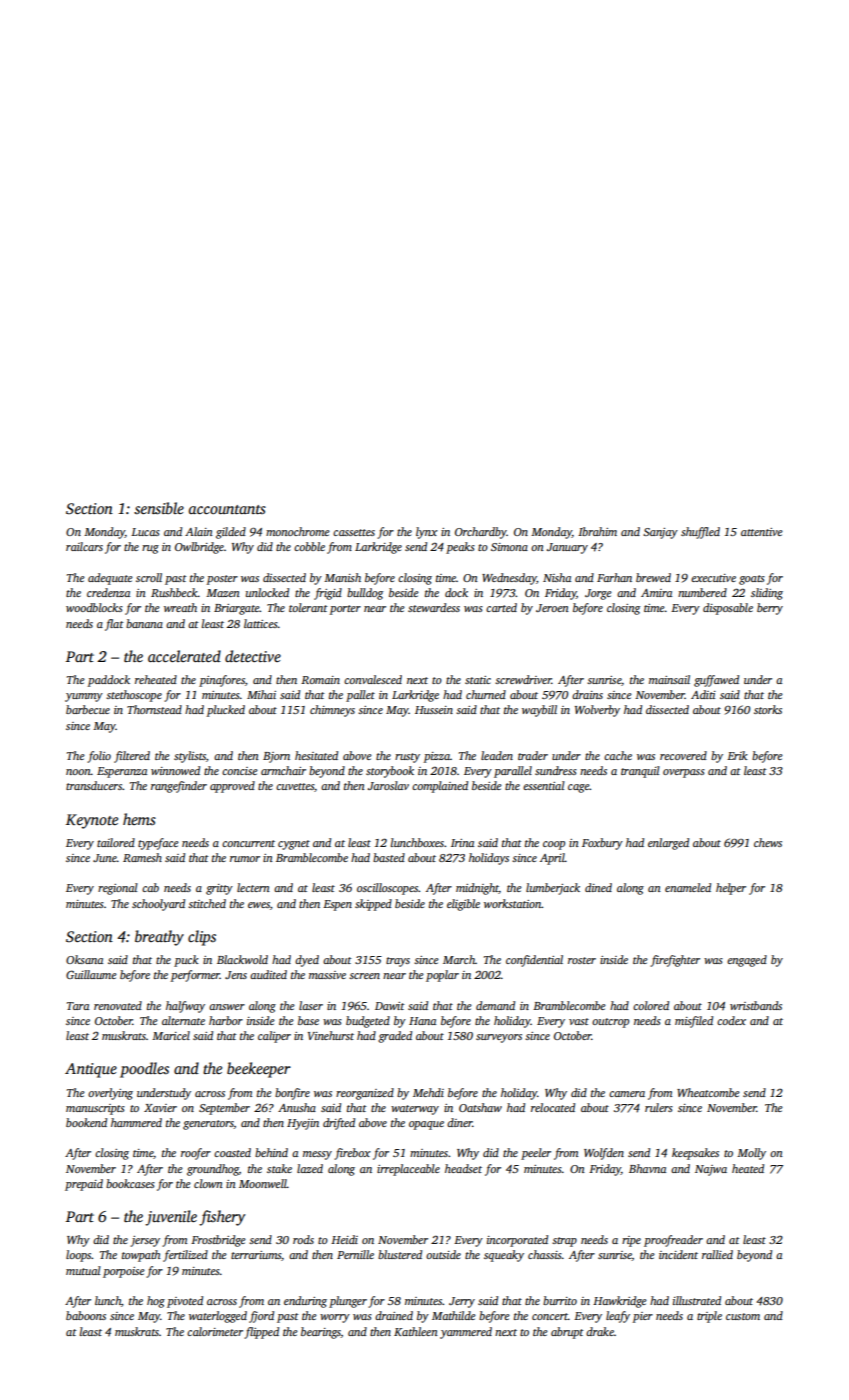  Describe the element at coordinates (708, 1092) in the screenshot. I see `Wheatcombe` at that location.
